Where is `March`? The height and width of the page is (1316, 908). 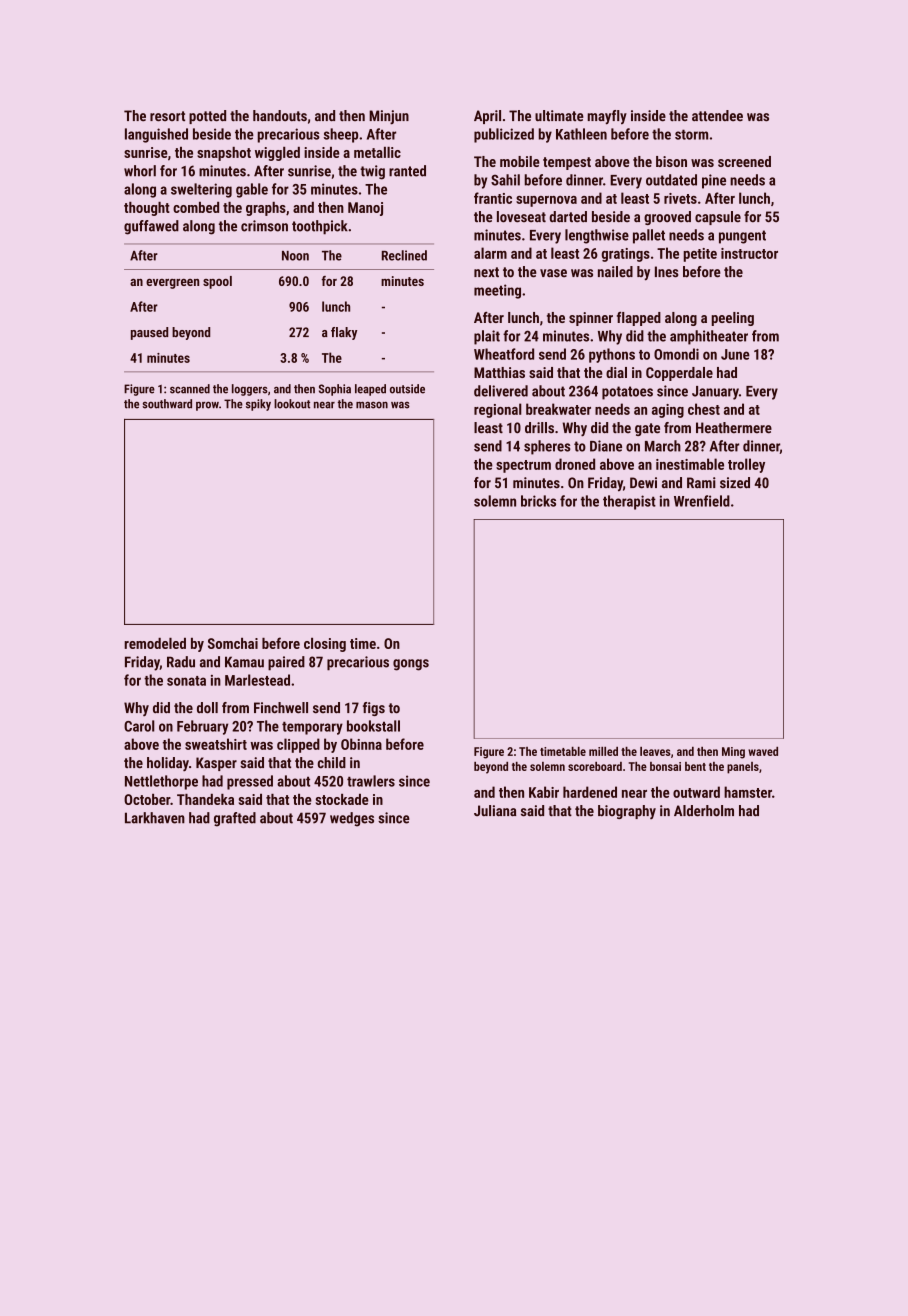 March is located at coordinates (663, 446).
